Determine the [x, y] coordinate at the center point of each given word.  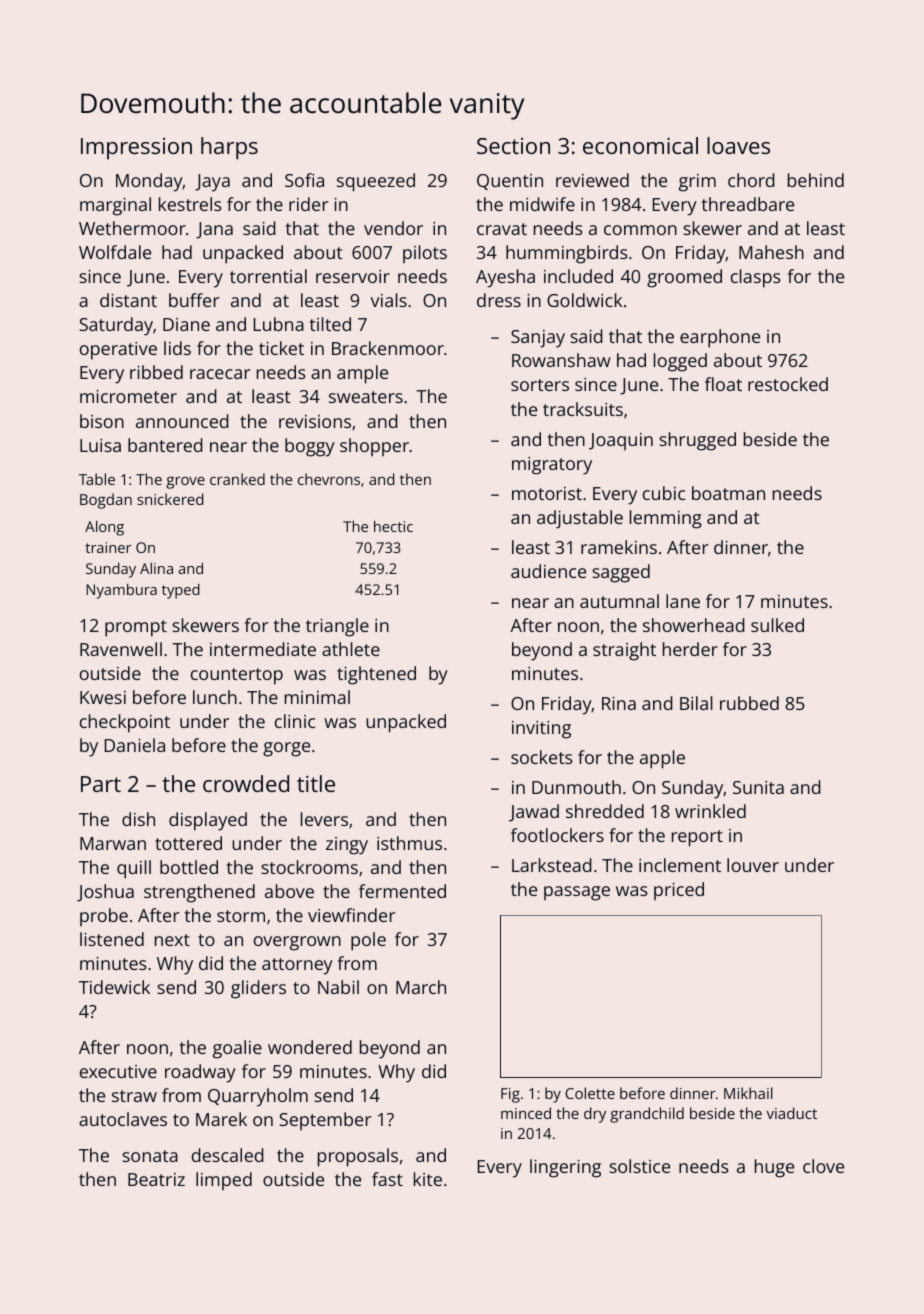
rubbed [749, 703]
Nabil [338, 987]
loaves [738, 145]
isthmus [409, 843]
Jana [214, 230]
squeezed [376, 182]
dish [138, 819]
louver [753, 865]
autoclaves [123, 1119]
